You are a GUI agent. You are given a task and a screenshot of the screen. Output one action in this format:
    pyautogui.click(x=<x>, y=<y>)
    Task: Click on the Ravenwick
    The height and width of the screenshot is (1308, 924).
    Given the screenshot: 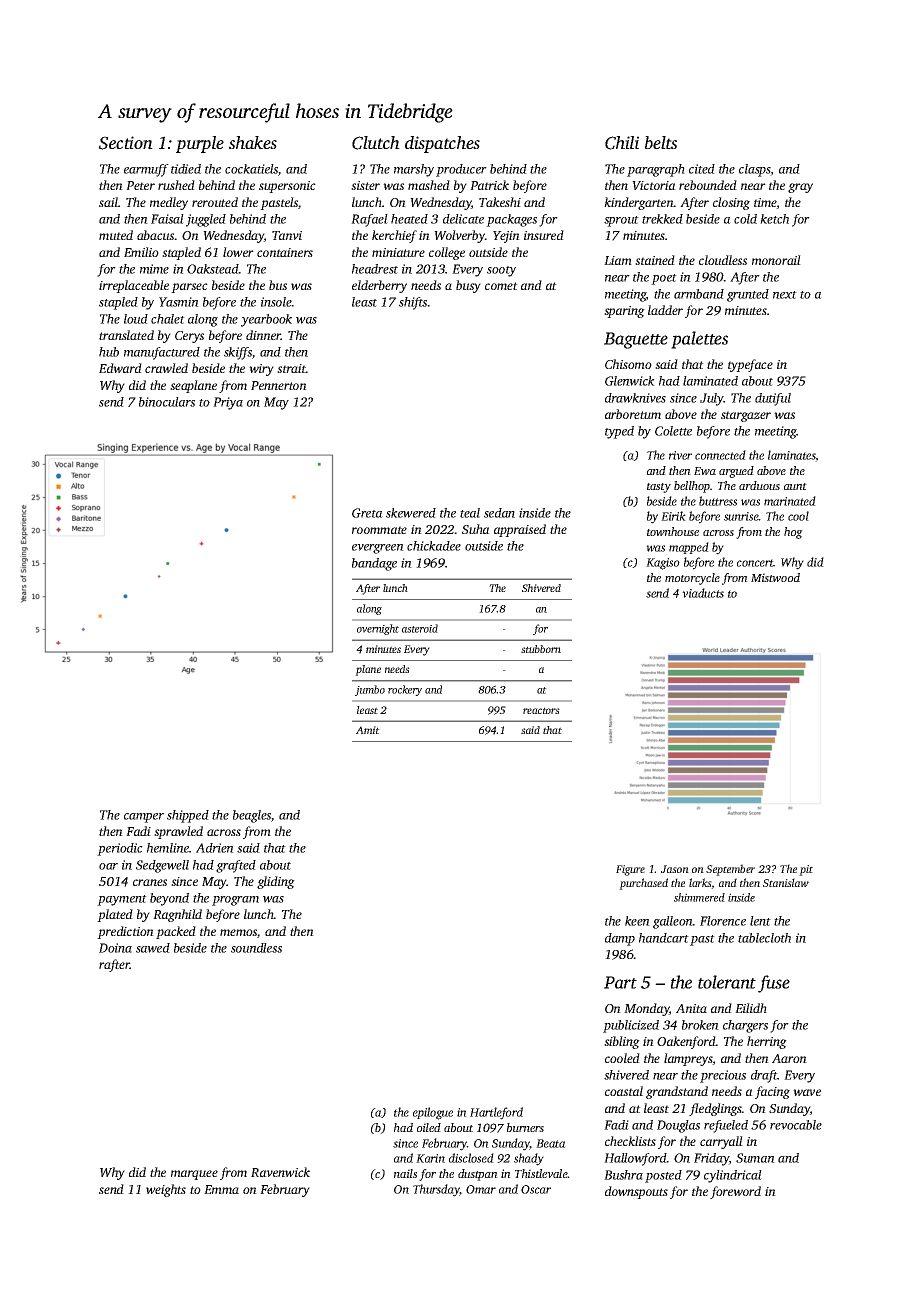 What is the action you would take?
    pyautogui.click(x=280, y=1172)
